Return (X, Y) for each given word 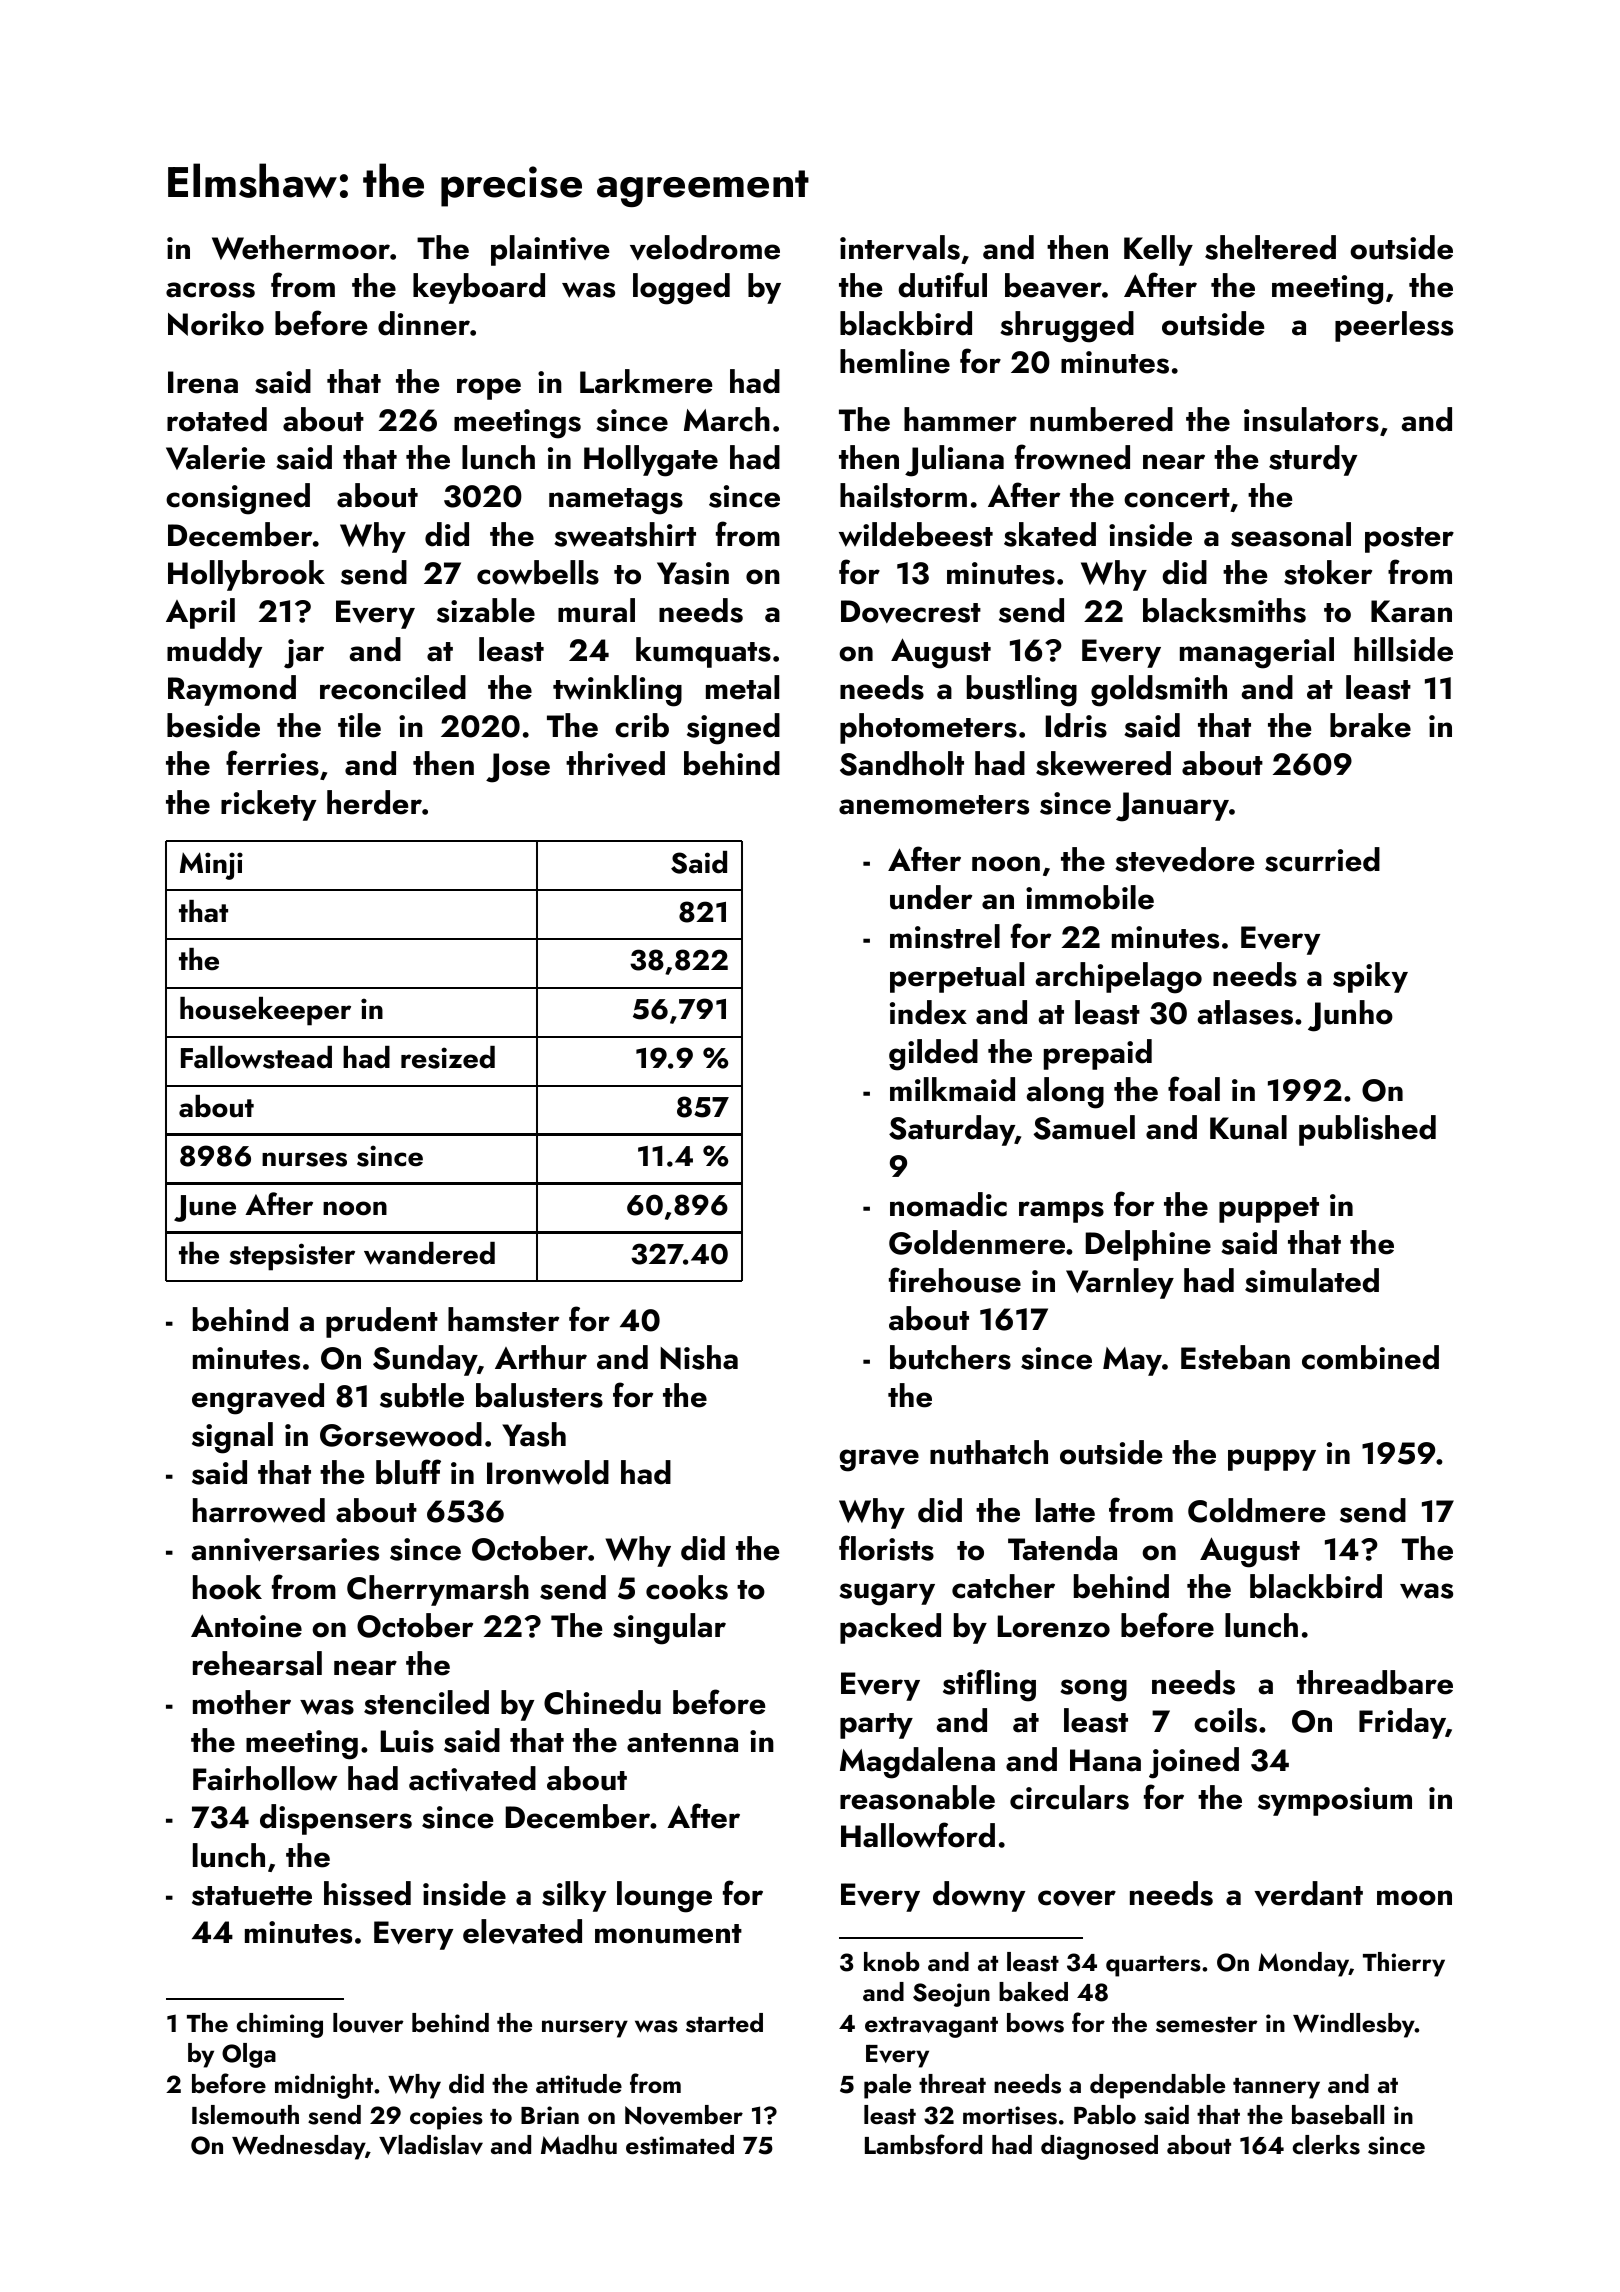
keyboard (479, 288)
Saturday (952, 1130)
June (205, 1208)
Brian (550, 2115)
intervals (900, 247)
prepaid (1098, 1054)
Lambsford (923, 2144)
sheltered (1270, 247)
